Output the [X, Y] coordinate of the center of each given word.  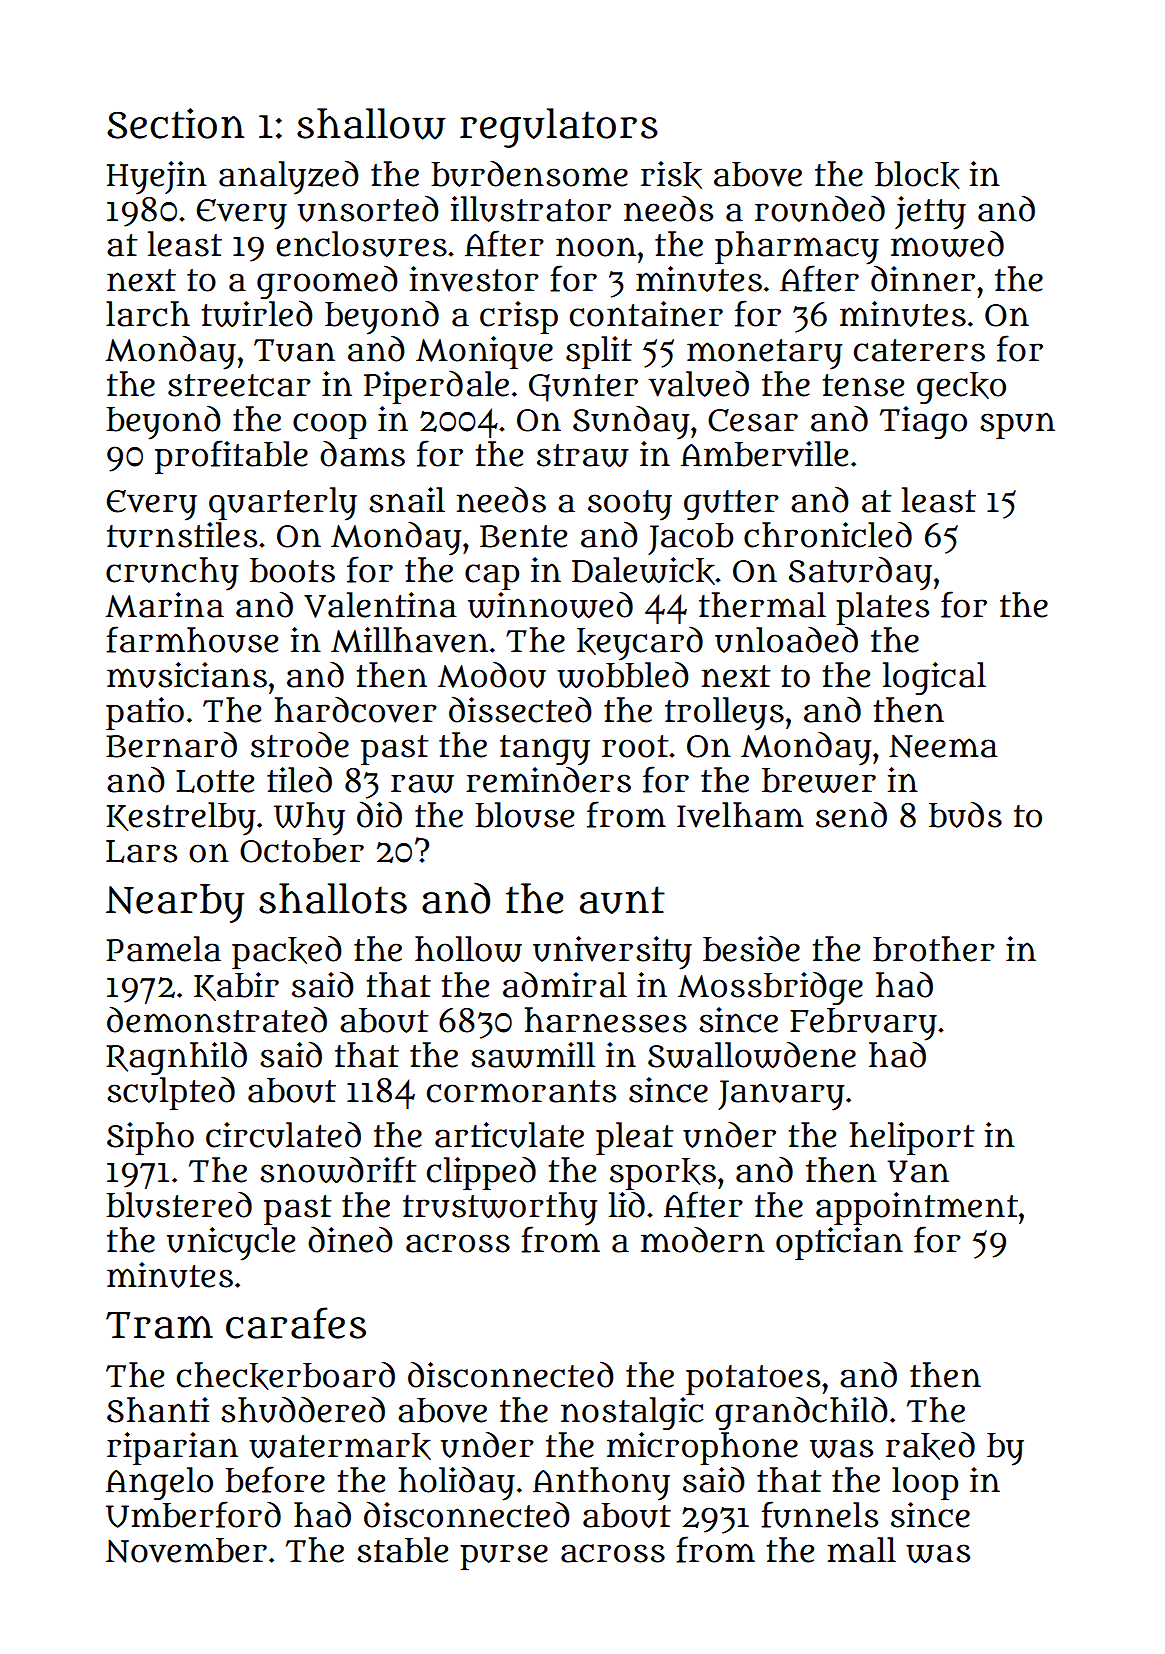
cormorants [521, 1091]
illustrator [531, 209]
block [917, 175]
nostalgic [632, 1413]
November [186, 1550]
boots [292, 570]
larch [148, 314]
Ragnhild [176, 1058]
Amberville [764, 454]
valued [698, 383]
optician [839, 1243]
